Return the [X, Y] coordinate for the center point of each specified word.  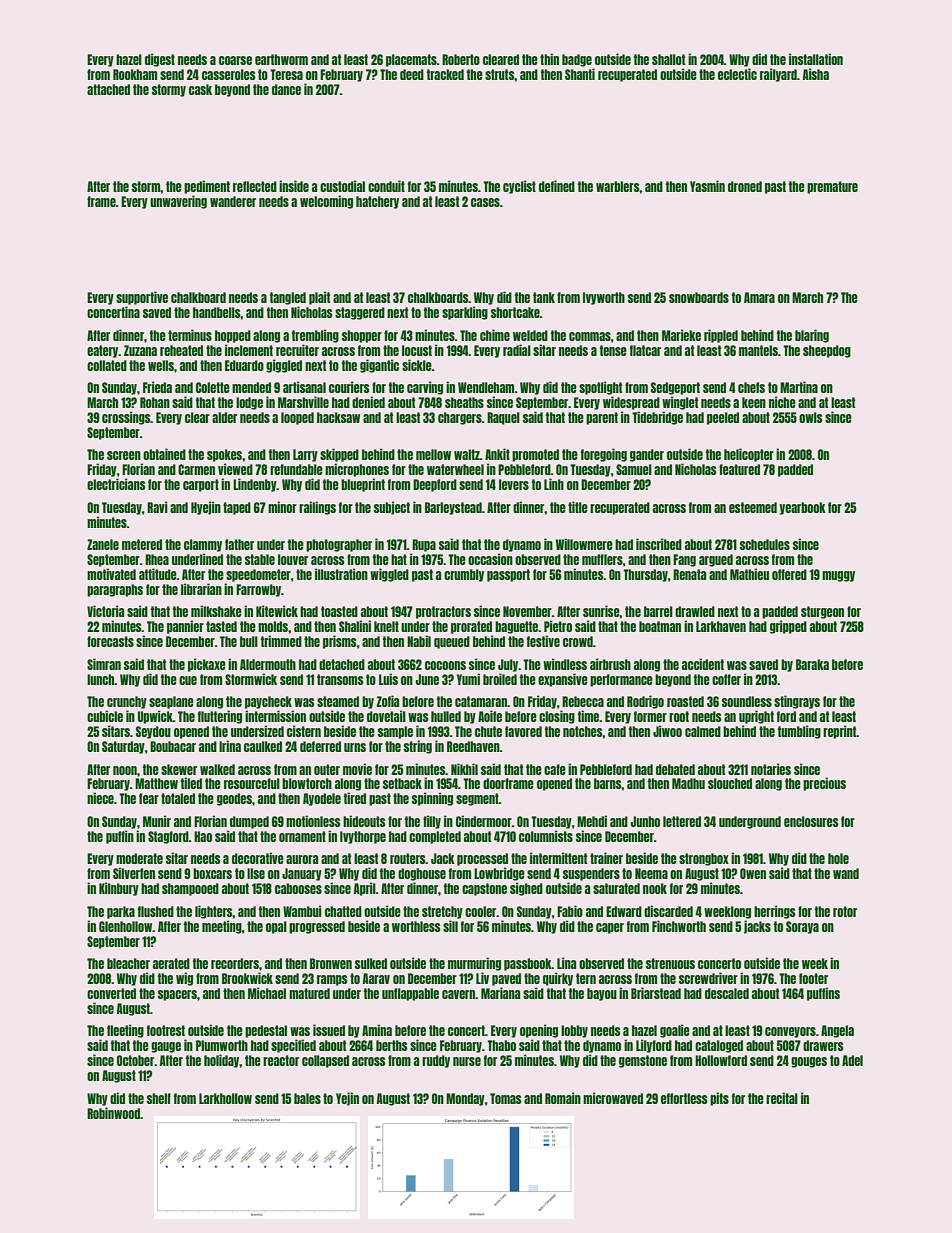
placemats [411, 60]
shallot [668, 59]
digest [160, 60]
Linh [554, 484]
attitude [158, 574]
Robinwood [114, 1113]
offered [789, 574]
